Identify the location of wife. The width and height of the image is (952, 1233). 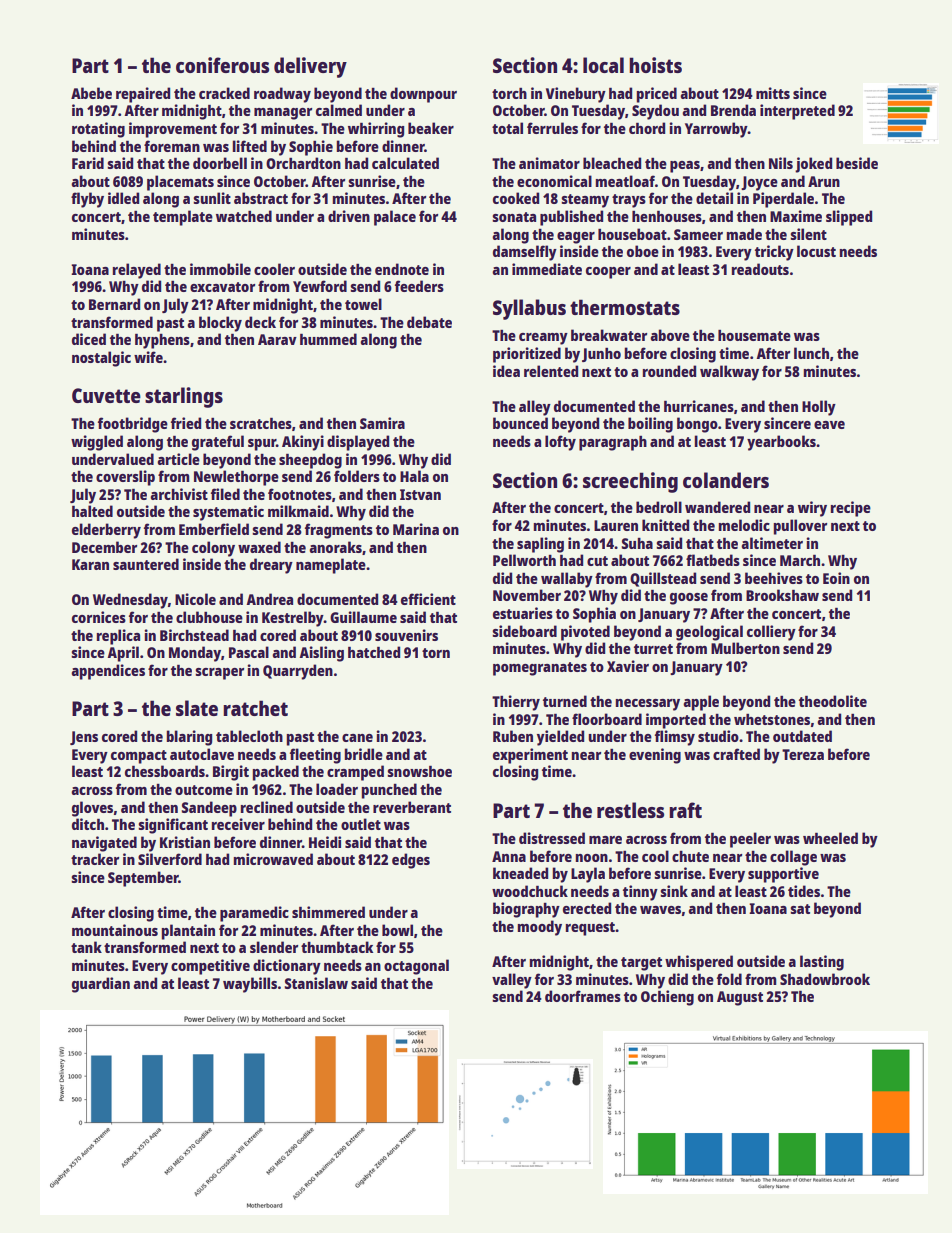
(148, 357).
